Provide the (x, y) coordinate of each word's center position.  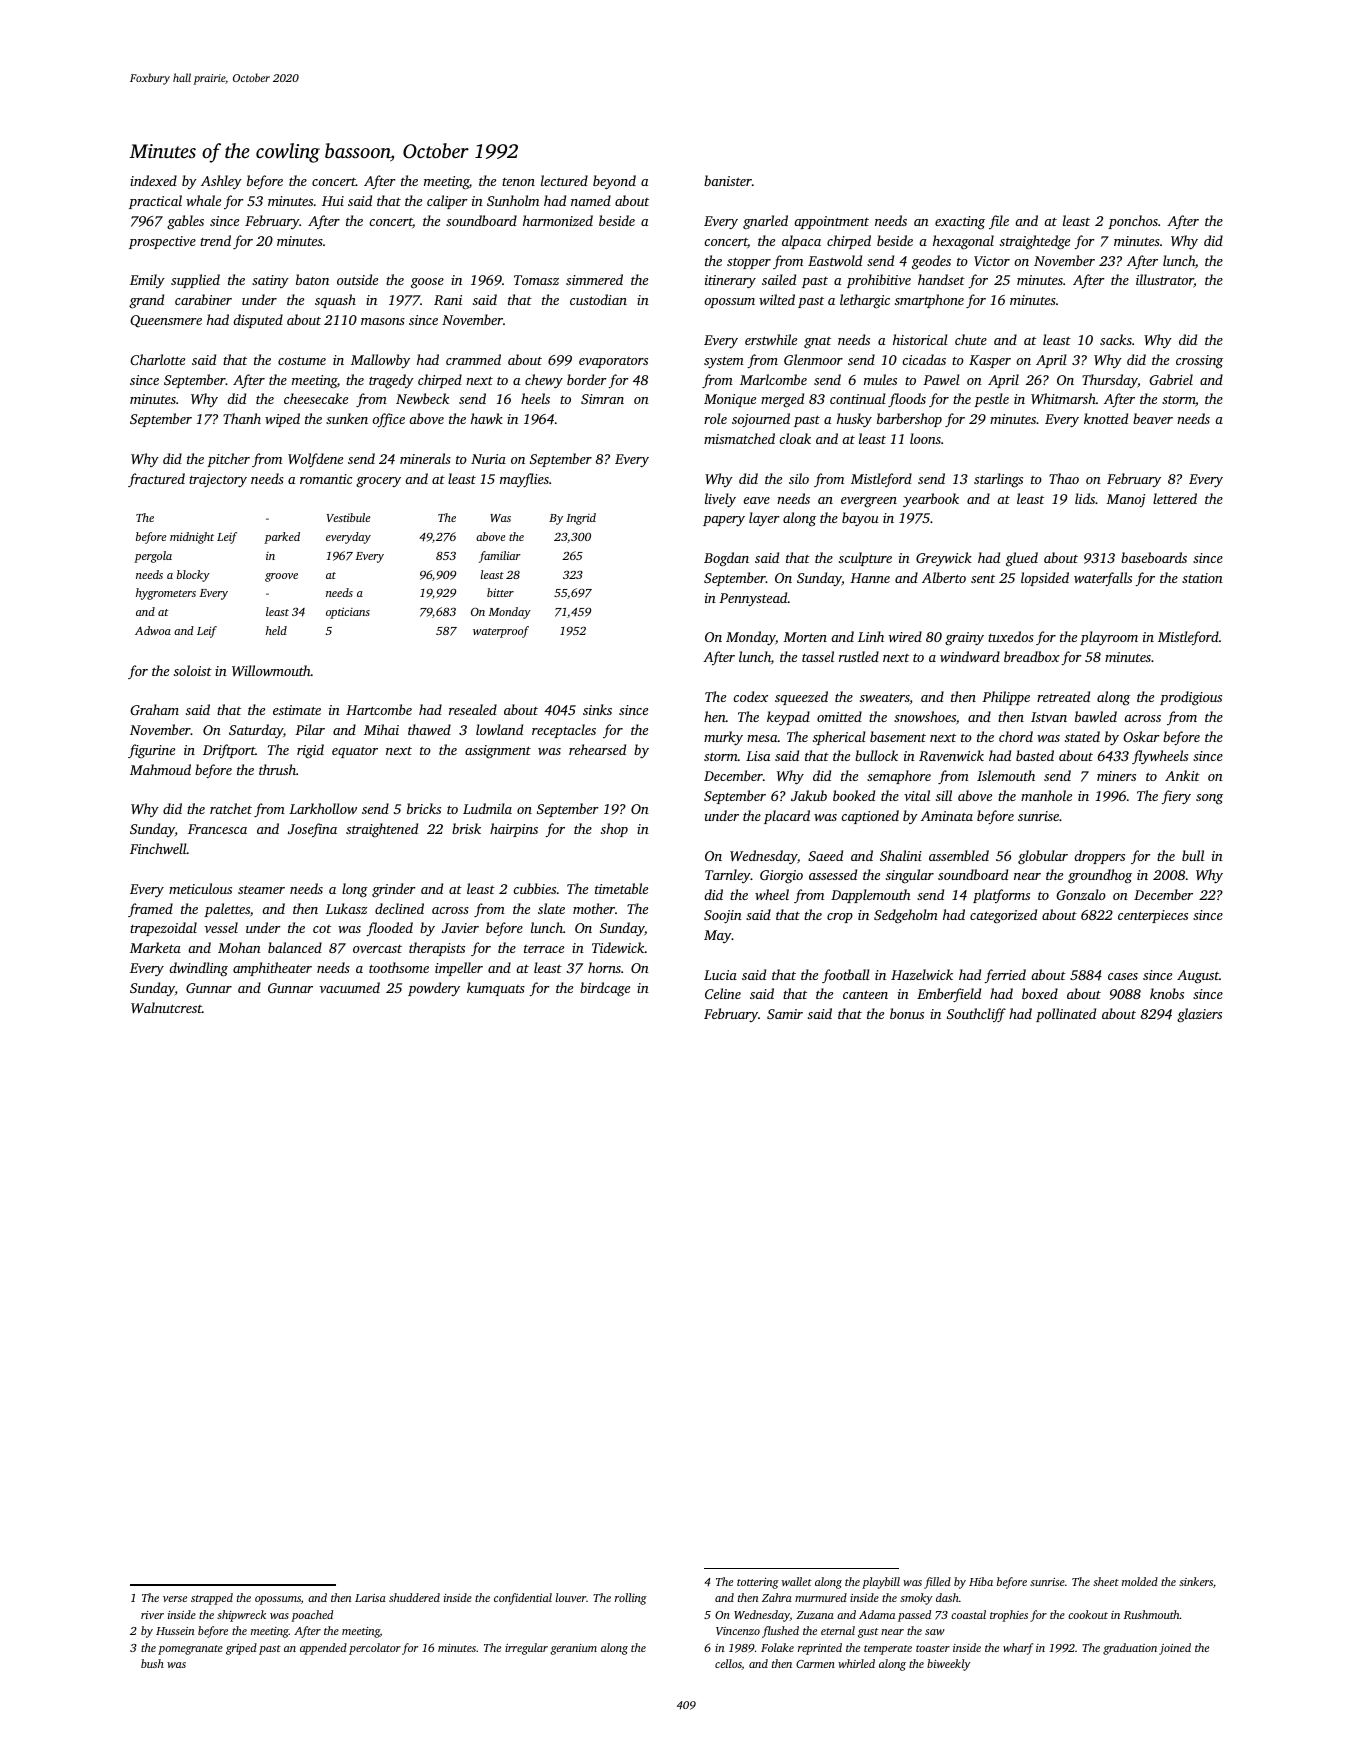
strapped (212, 1599)
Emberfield (949, 995)
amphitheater (272, 969)
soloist (193, 670)
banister (728, 180)
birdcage (605, 989)
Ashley (221, 182)
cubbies (534, 888)
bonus (907, 1013)
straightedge (1035, 242)
